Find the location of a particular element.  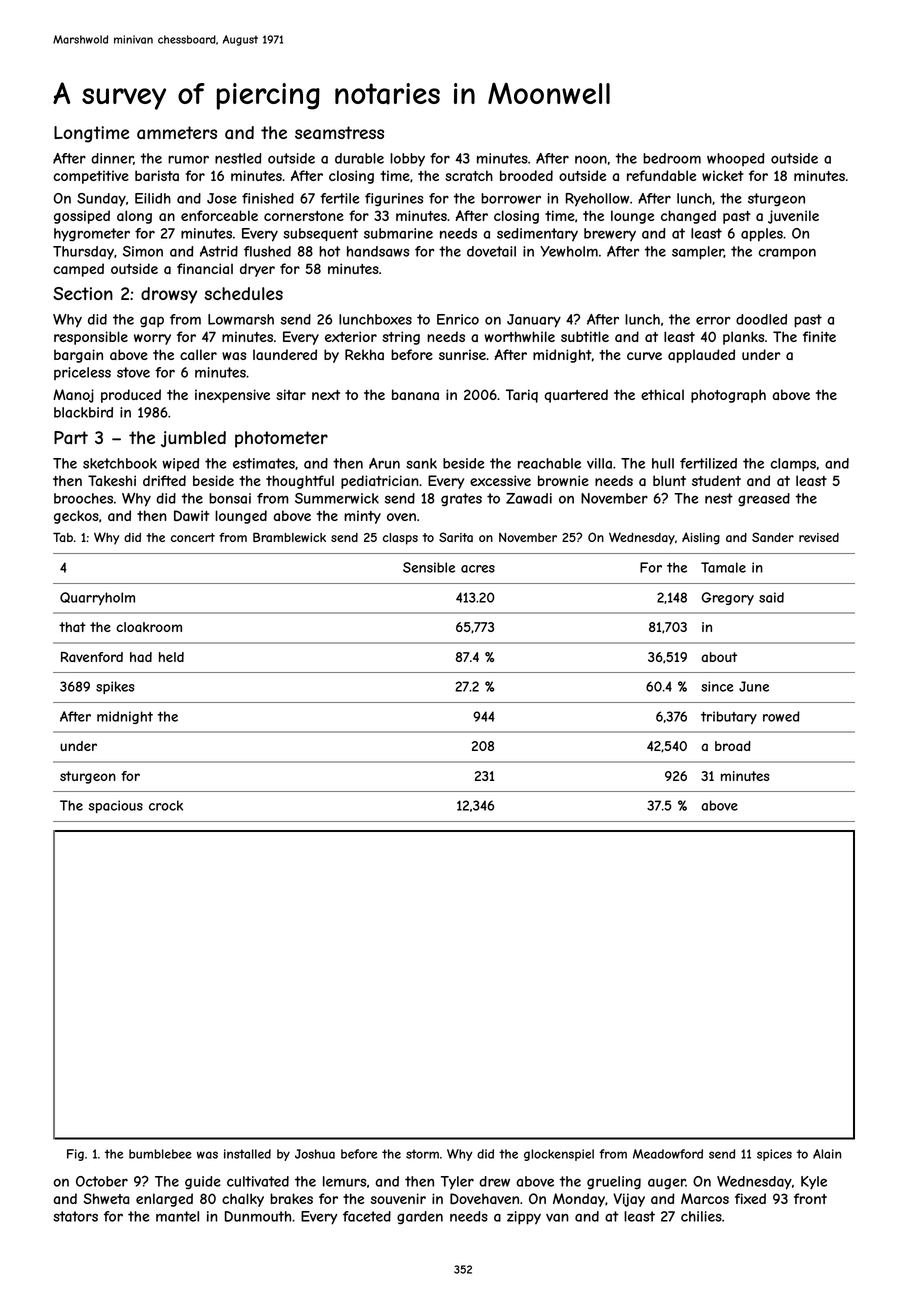

Enrico is located at coordinates (458, 319).
